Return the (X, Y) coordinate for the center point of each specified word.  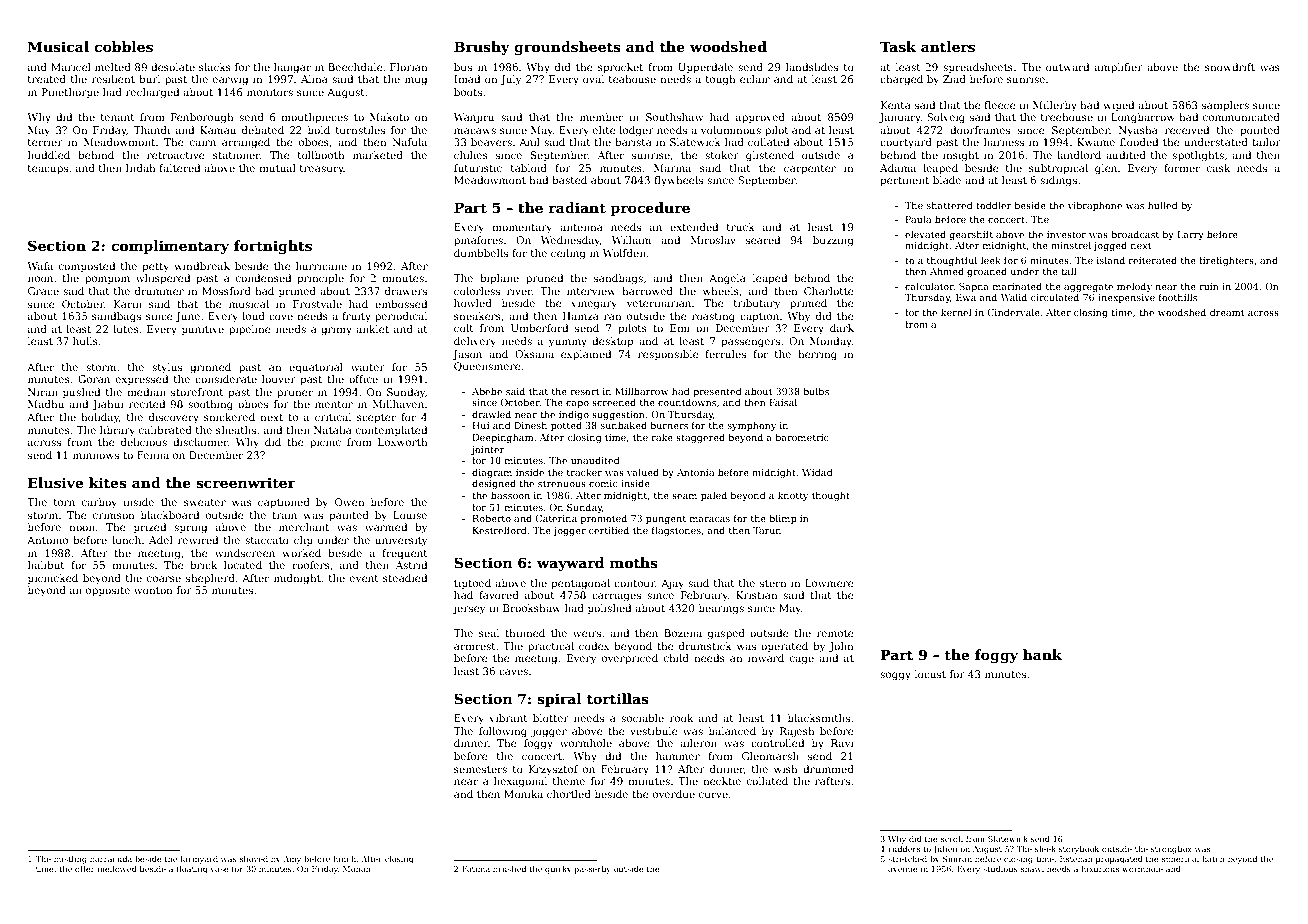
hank (1042, 654)
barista (633, 142)
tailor (1266, 142)
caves (513, 672)
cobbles (123, 46)
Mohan (357, 869)
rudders (904, 849)
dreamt (1227, 312)
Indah (140, 168)
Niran (43, 392)
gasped (726, 634)
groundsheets (567, 48)
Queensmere (487, 367)
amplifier (1119, 68)
